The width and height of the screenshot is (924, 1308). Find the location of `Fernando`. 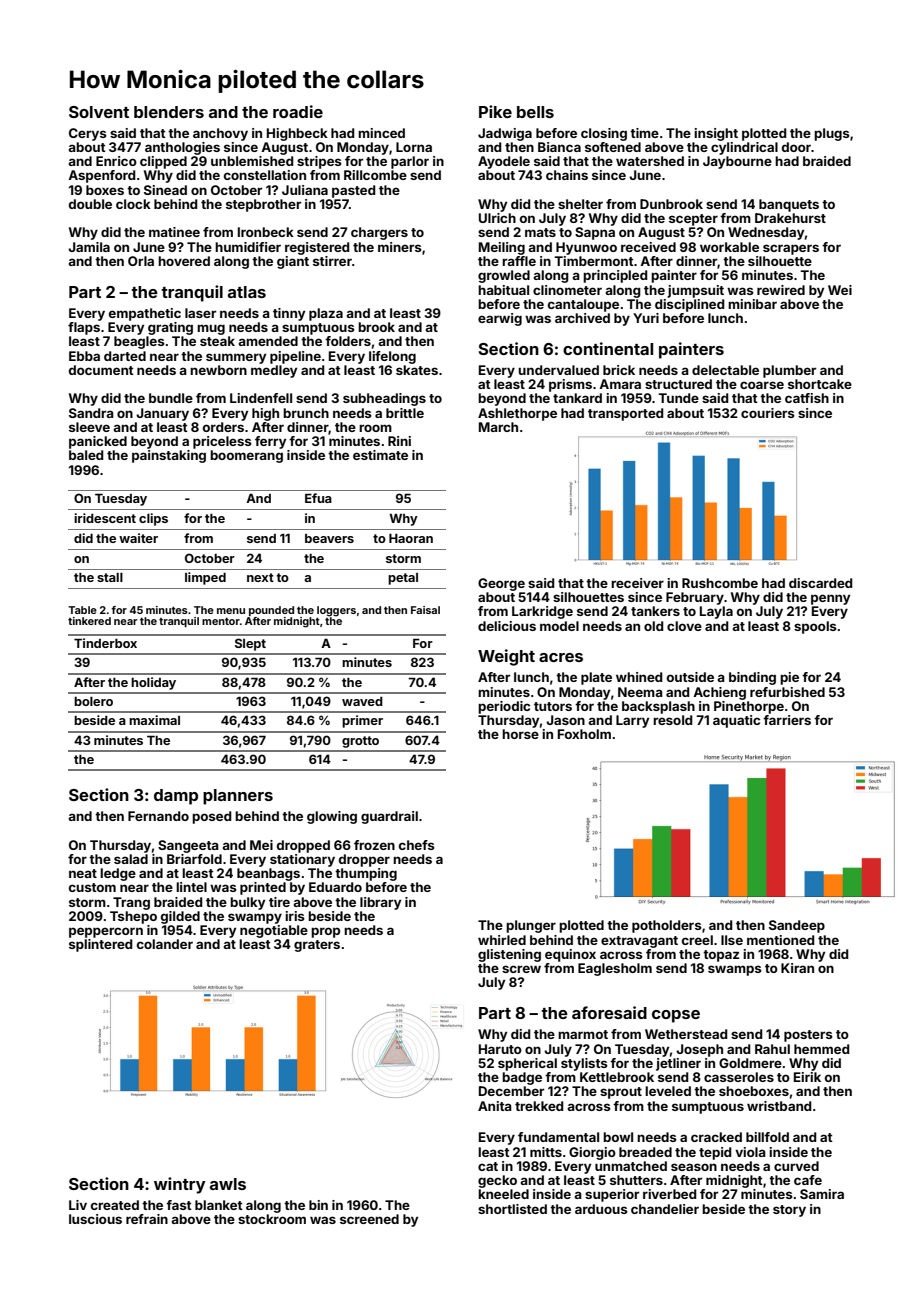

Fernando is located at coordinates (158, 816).
